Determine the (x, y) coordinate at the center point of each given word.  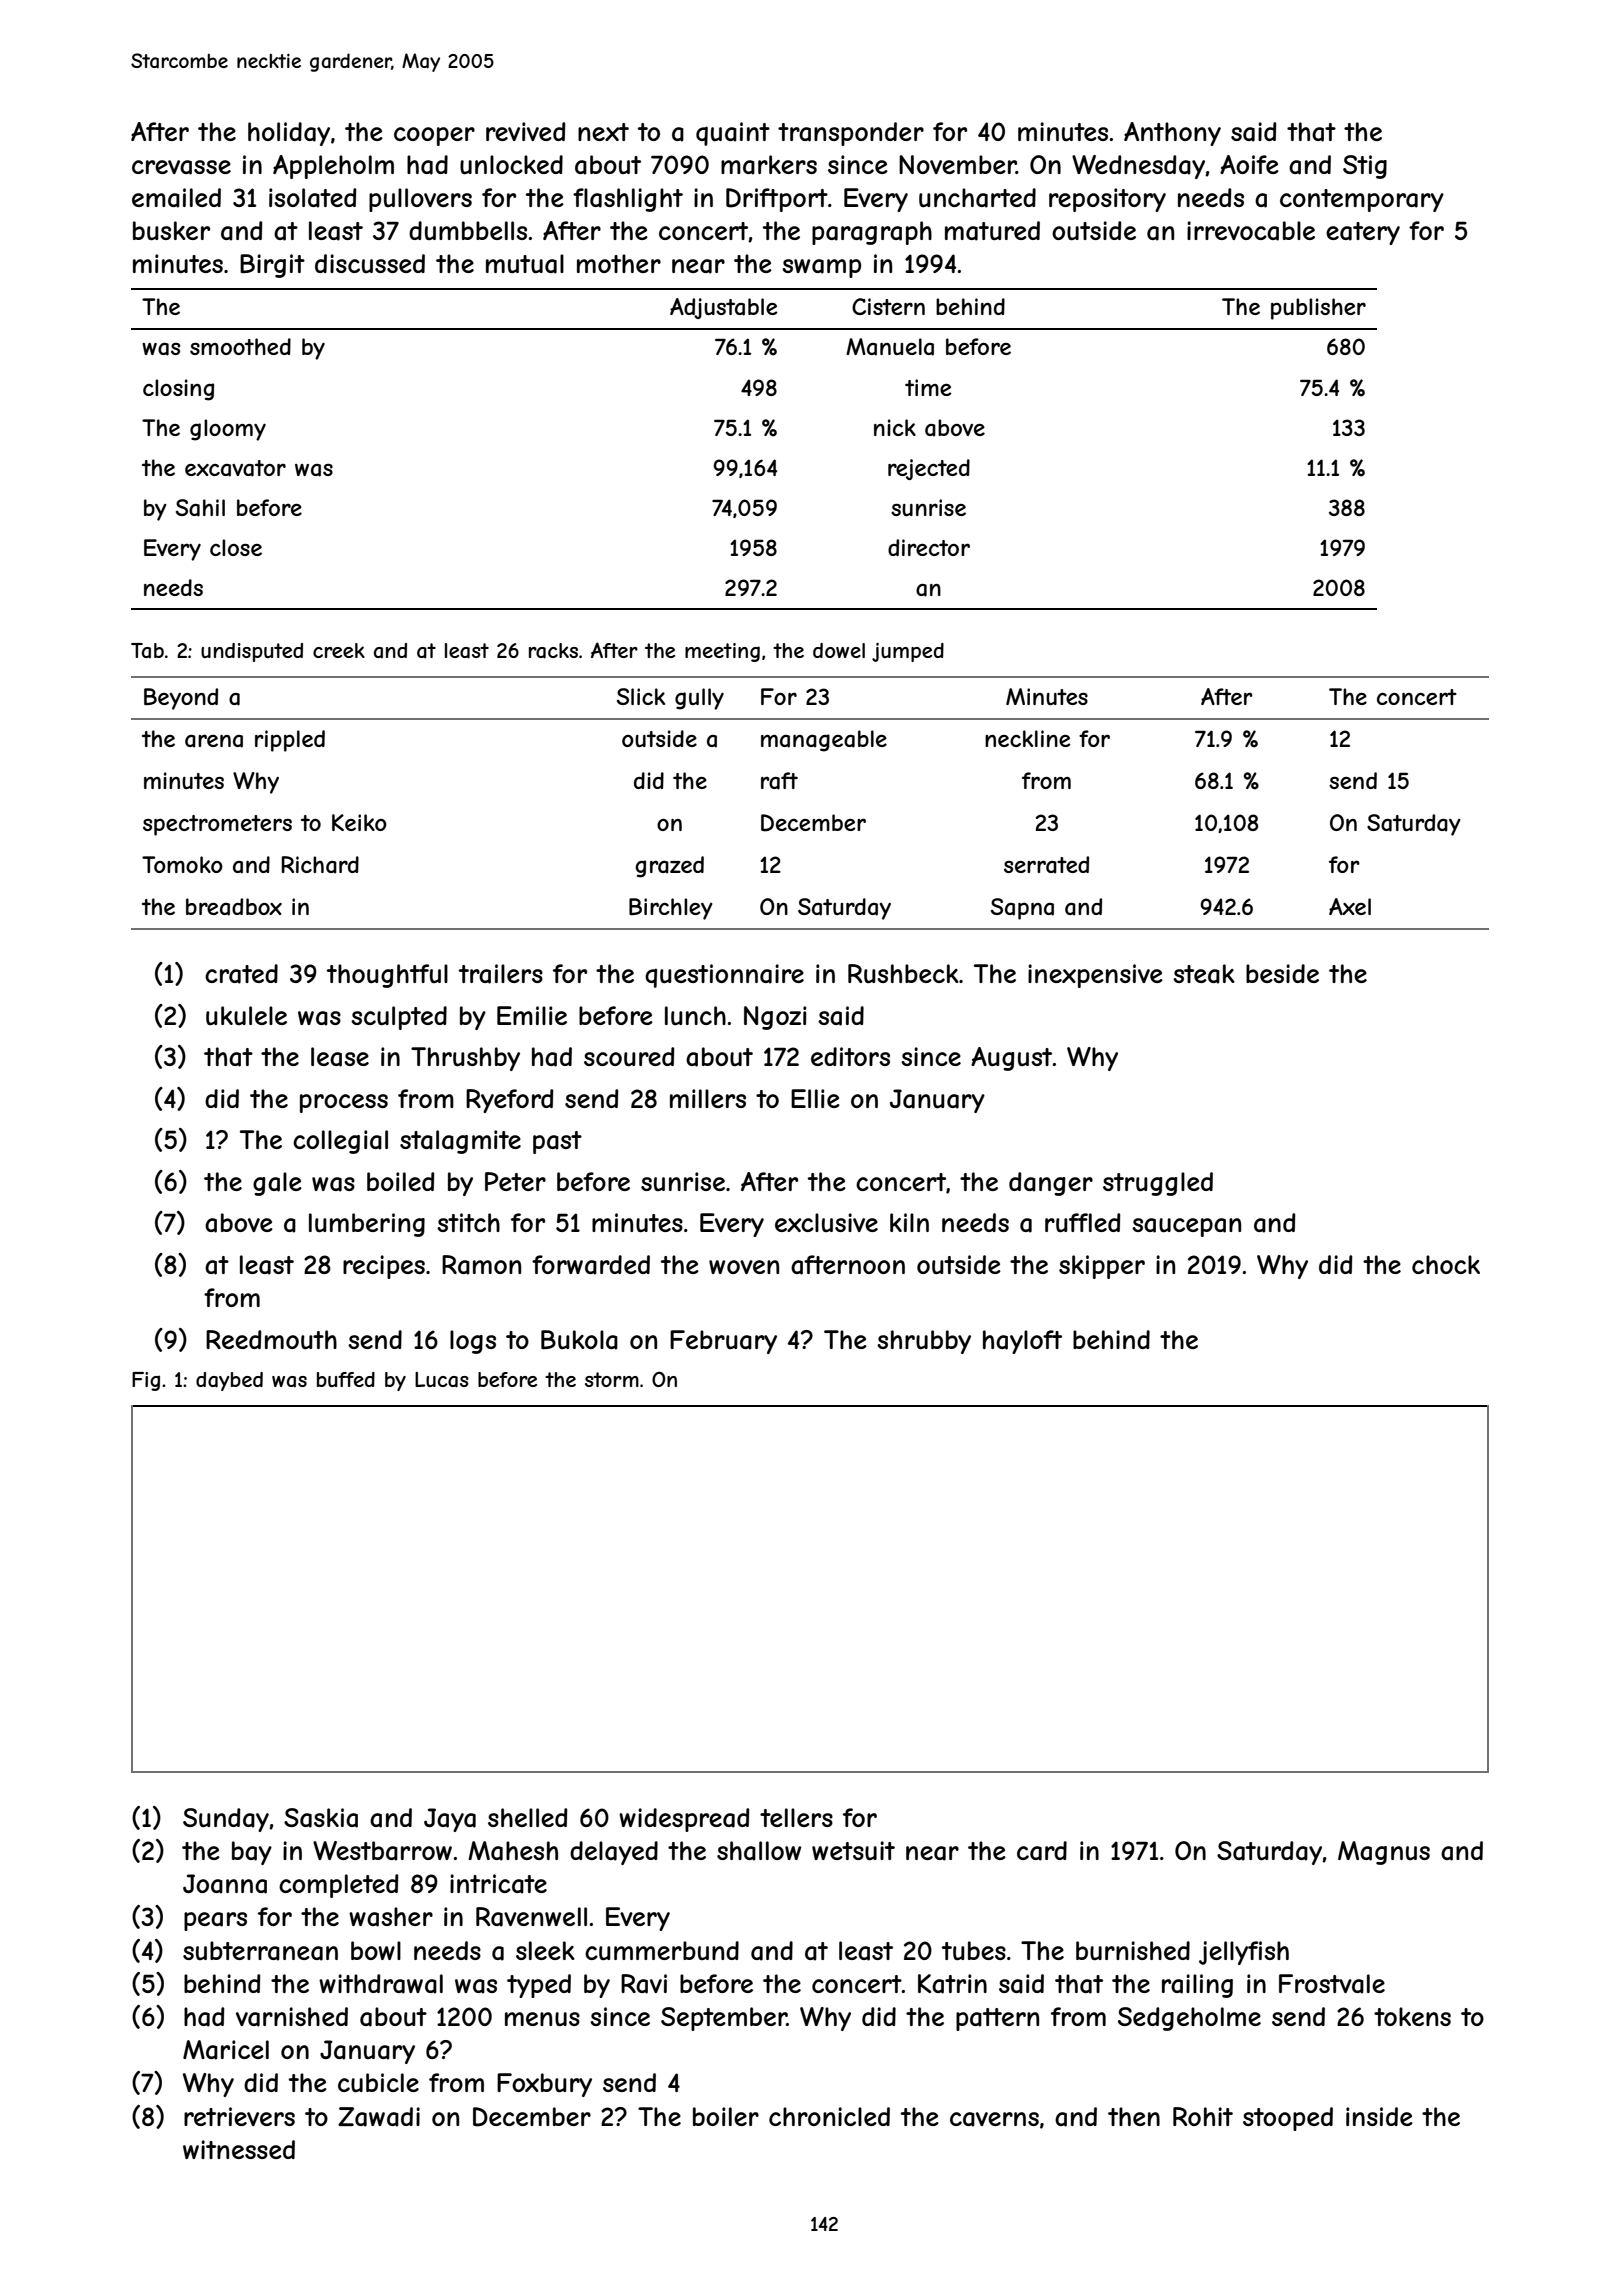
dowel (839, 650)
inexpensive (1095, 976)
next (603, 132)
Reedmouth (271, 1339)
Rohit (1203, 2116)
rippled (290, 741)
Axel (1350, 906)
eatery (1363, 233)
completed (338, 1886)
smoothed (240, 346)
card (1042, 1851)
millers (708, 1098)
